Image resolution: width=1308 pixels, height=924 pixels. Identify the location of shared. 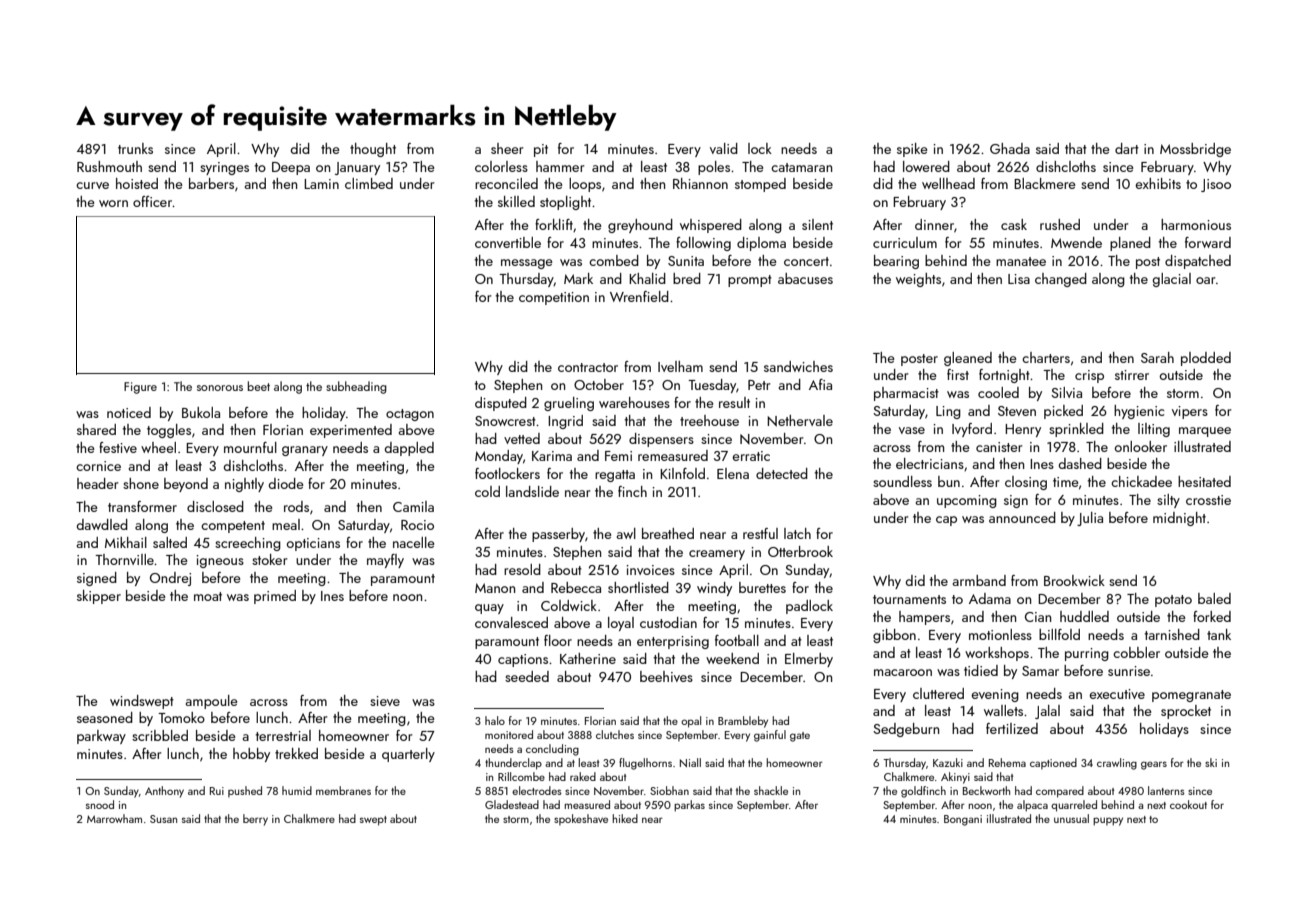
(96, 429).
